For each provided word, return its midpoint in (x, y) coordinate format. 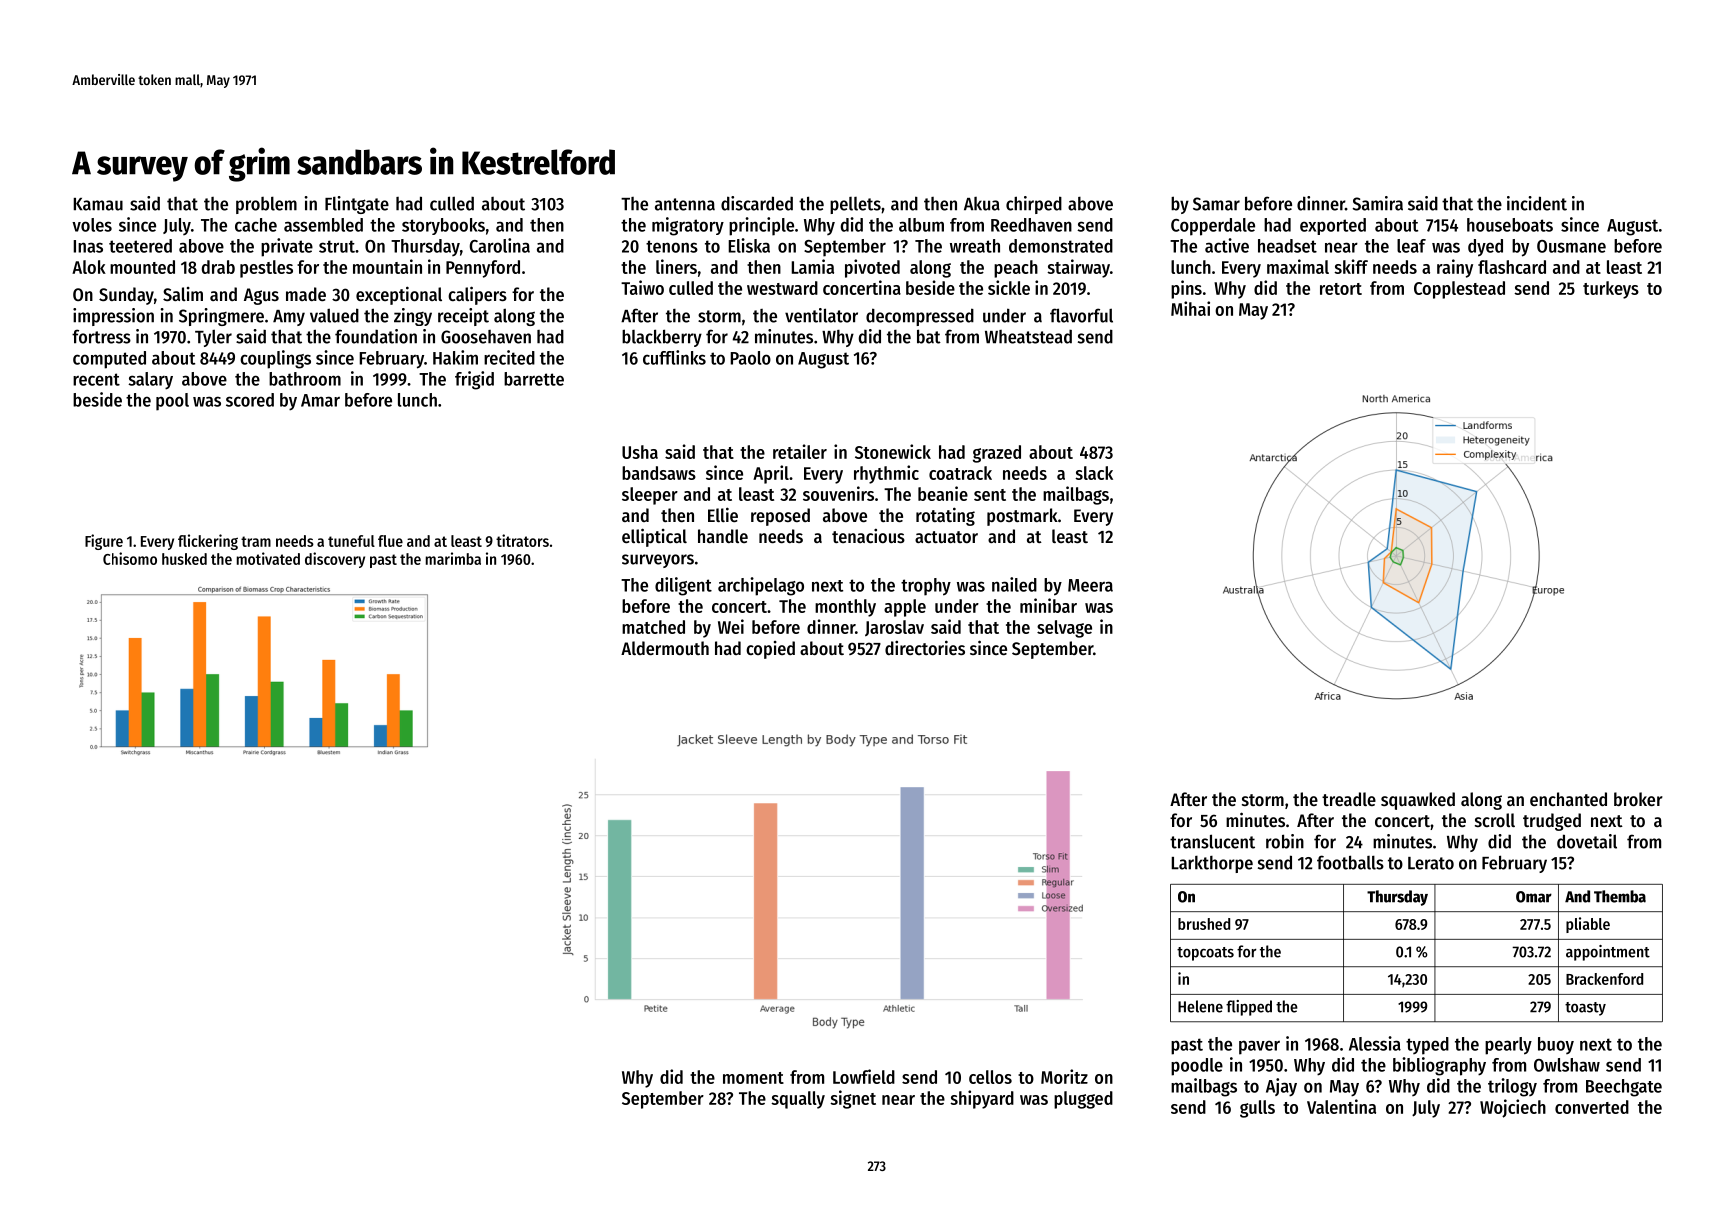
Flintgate (357, 205)
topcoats (1205, 954)
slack (1094, 473)
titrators (522, 540)
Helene (1200, 1006)
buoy (1556, 1045)
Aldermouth (665, 648)
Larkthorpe (1212, 864)
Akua (982, 204)
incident (1537, 203)
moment (753, 1078)
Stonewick (893, 451)
